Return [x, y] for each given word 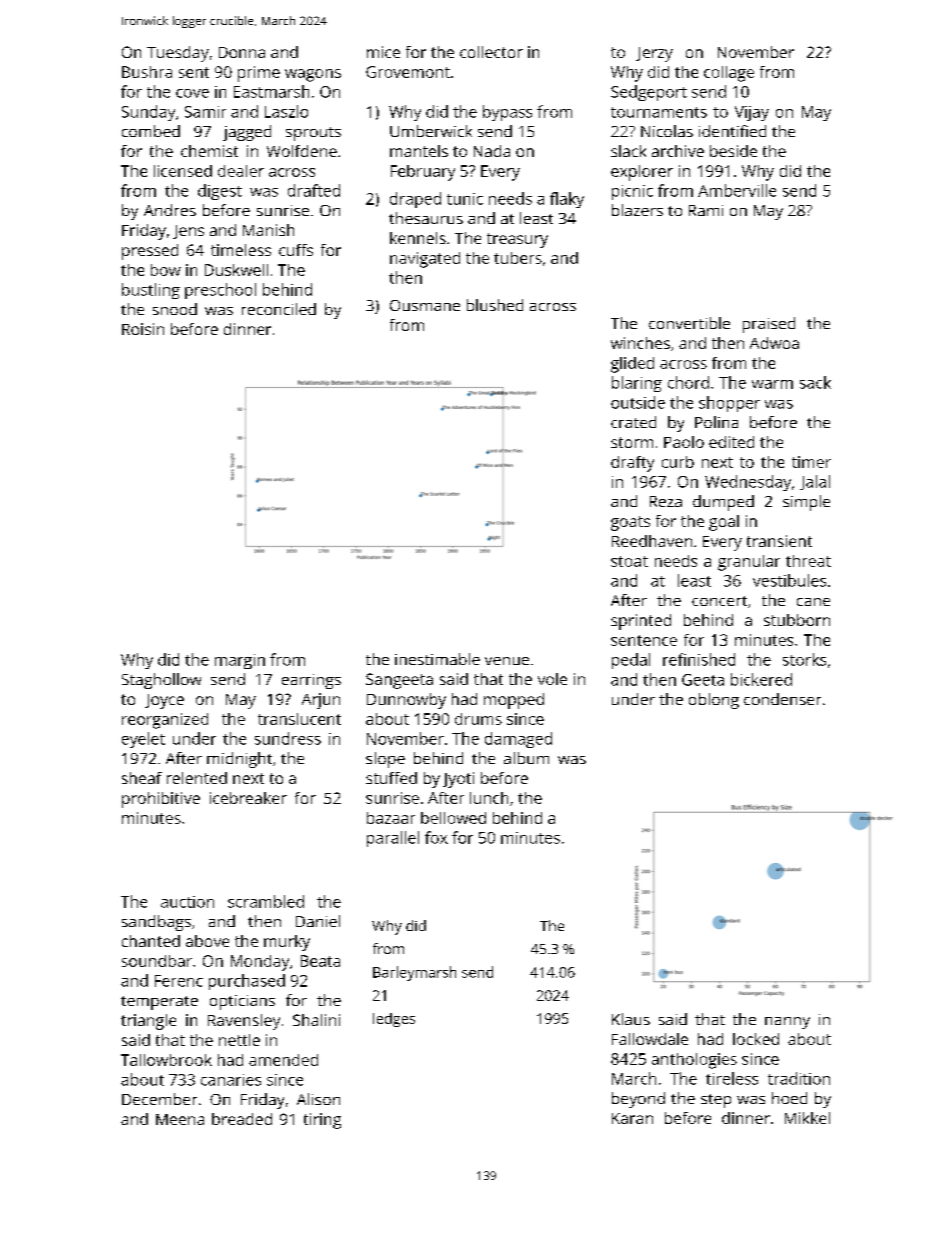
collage [729, 74]
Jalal [815, 482]
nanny [787, 1023]
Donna [242, 52]
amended [283, 1060]
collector [491, 52]
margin [240, 661]
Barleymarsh [414, 973]
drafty [632, 464]
